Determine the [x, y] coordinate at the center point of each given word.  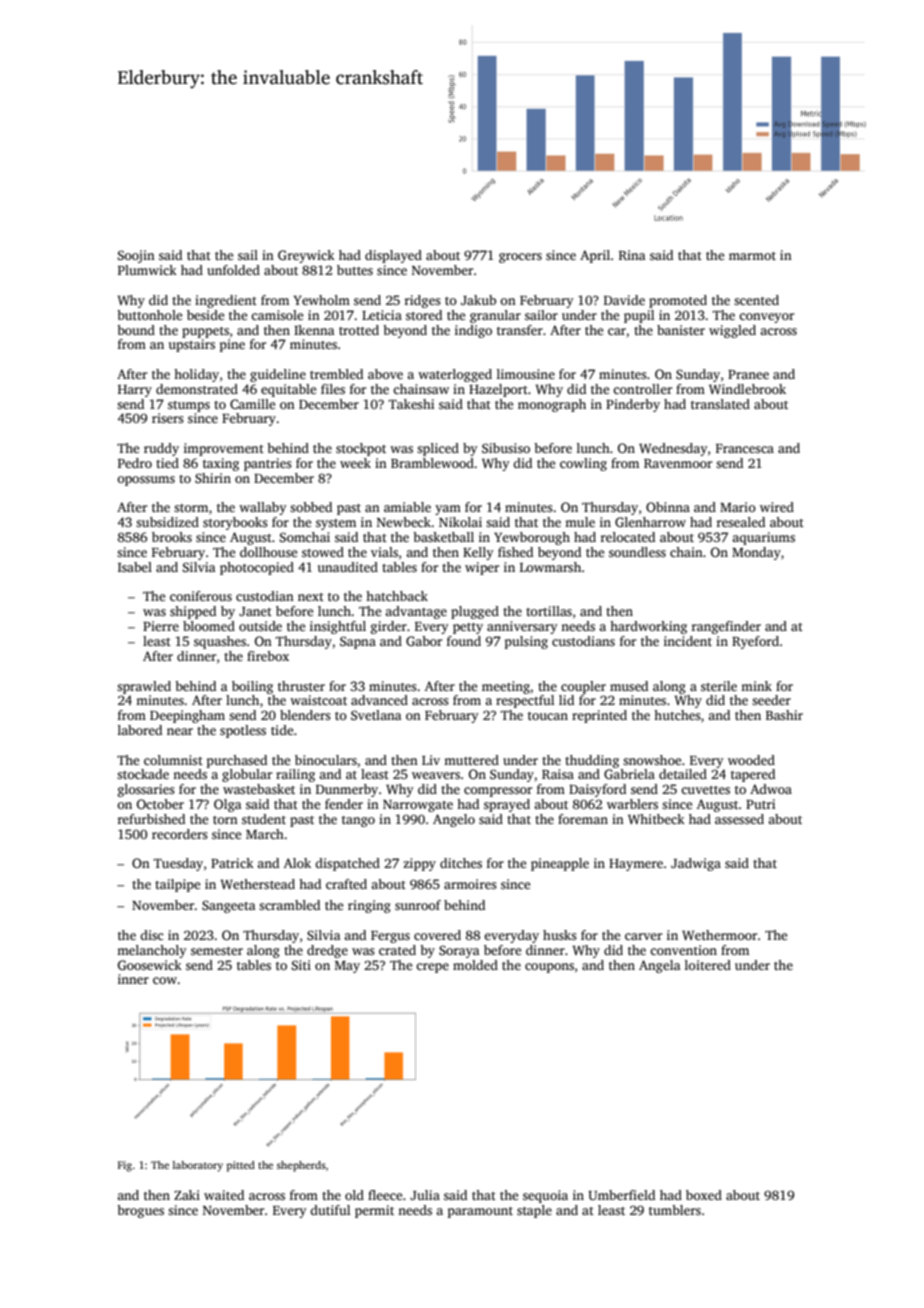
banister [681, 330]
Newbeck [404, 522]
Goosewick [150, 965]
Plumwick [147, 270]
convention [683, 950]
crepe [432, 968]
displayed [393, 256]
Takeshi [411, 404]
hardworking [648, 627]
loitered [708, 965]
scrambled [289, 905]
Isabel [135, 567]
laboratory [198, 1166]
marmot [752, 256]
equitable [288, 390]
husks [560, 935]
